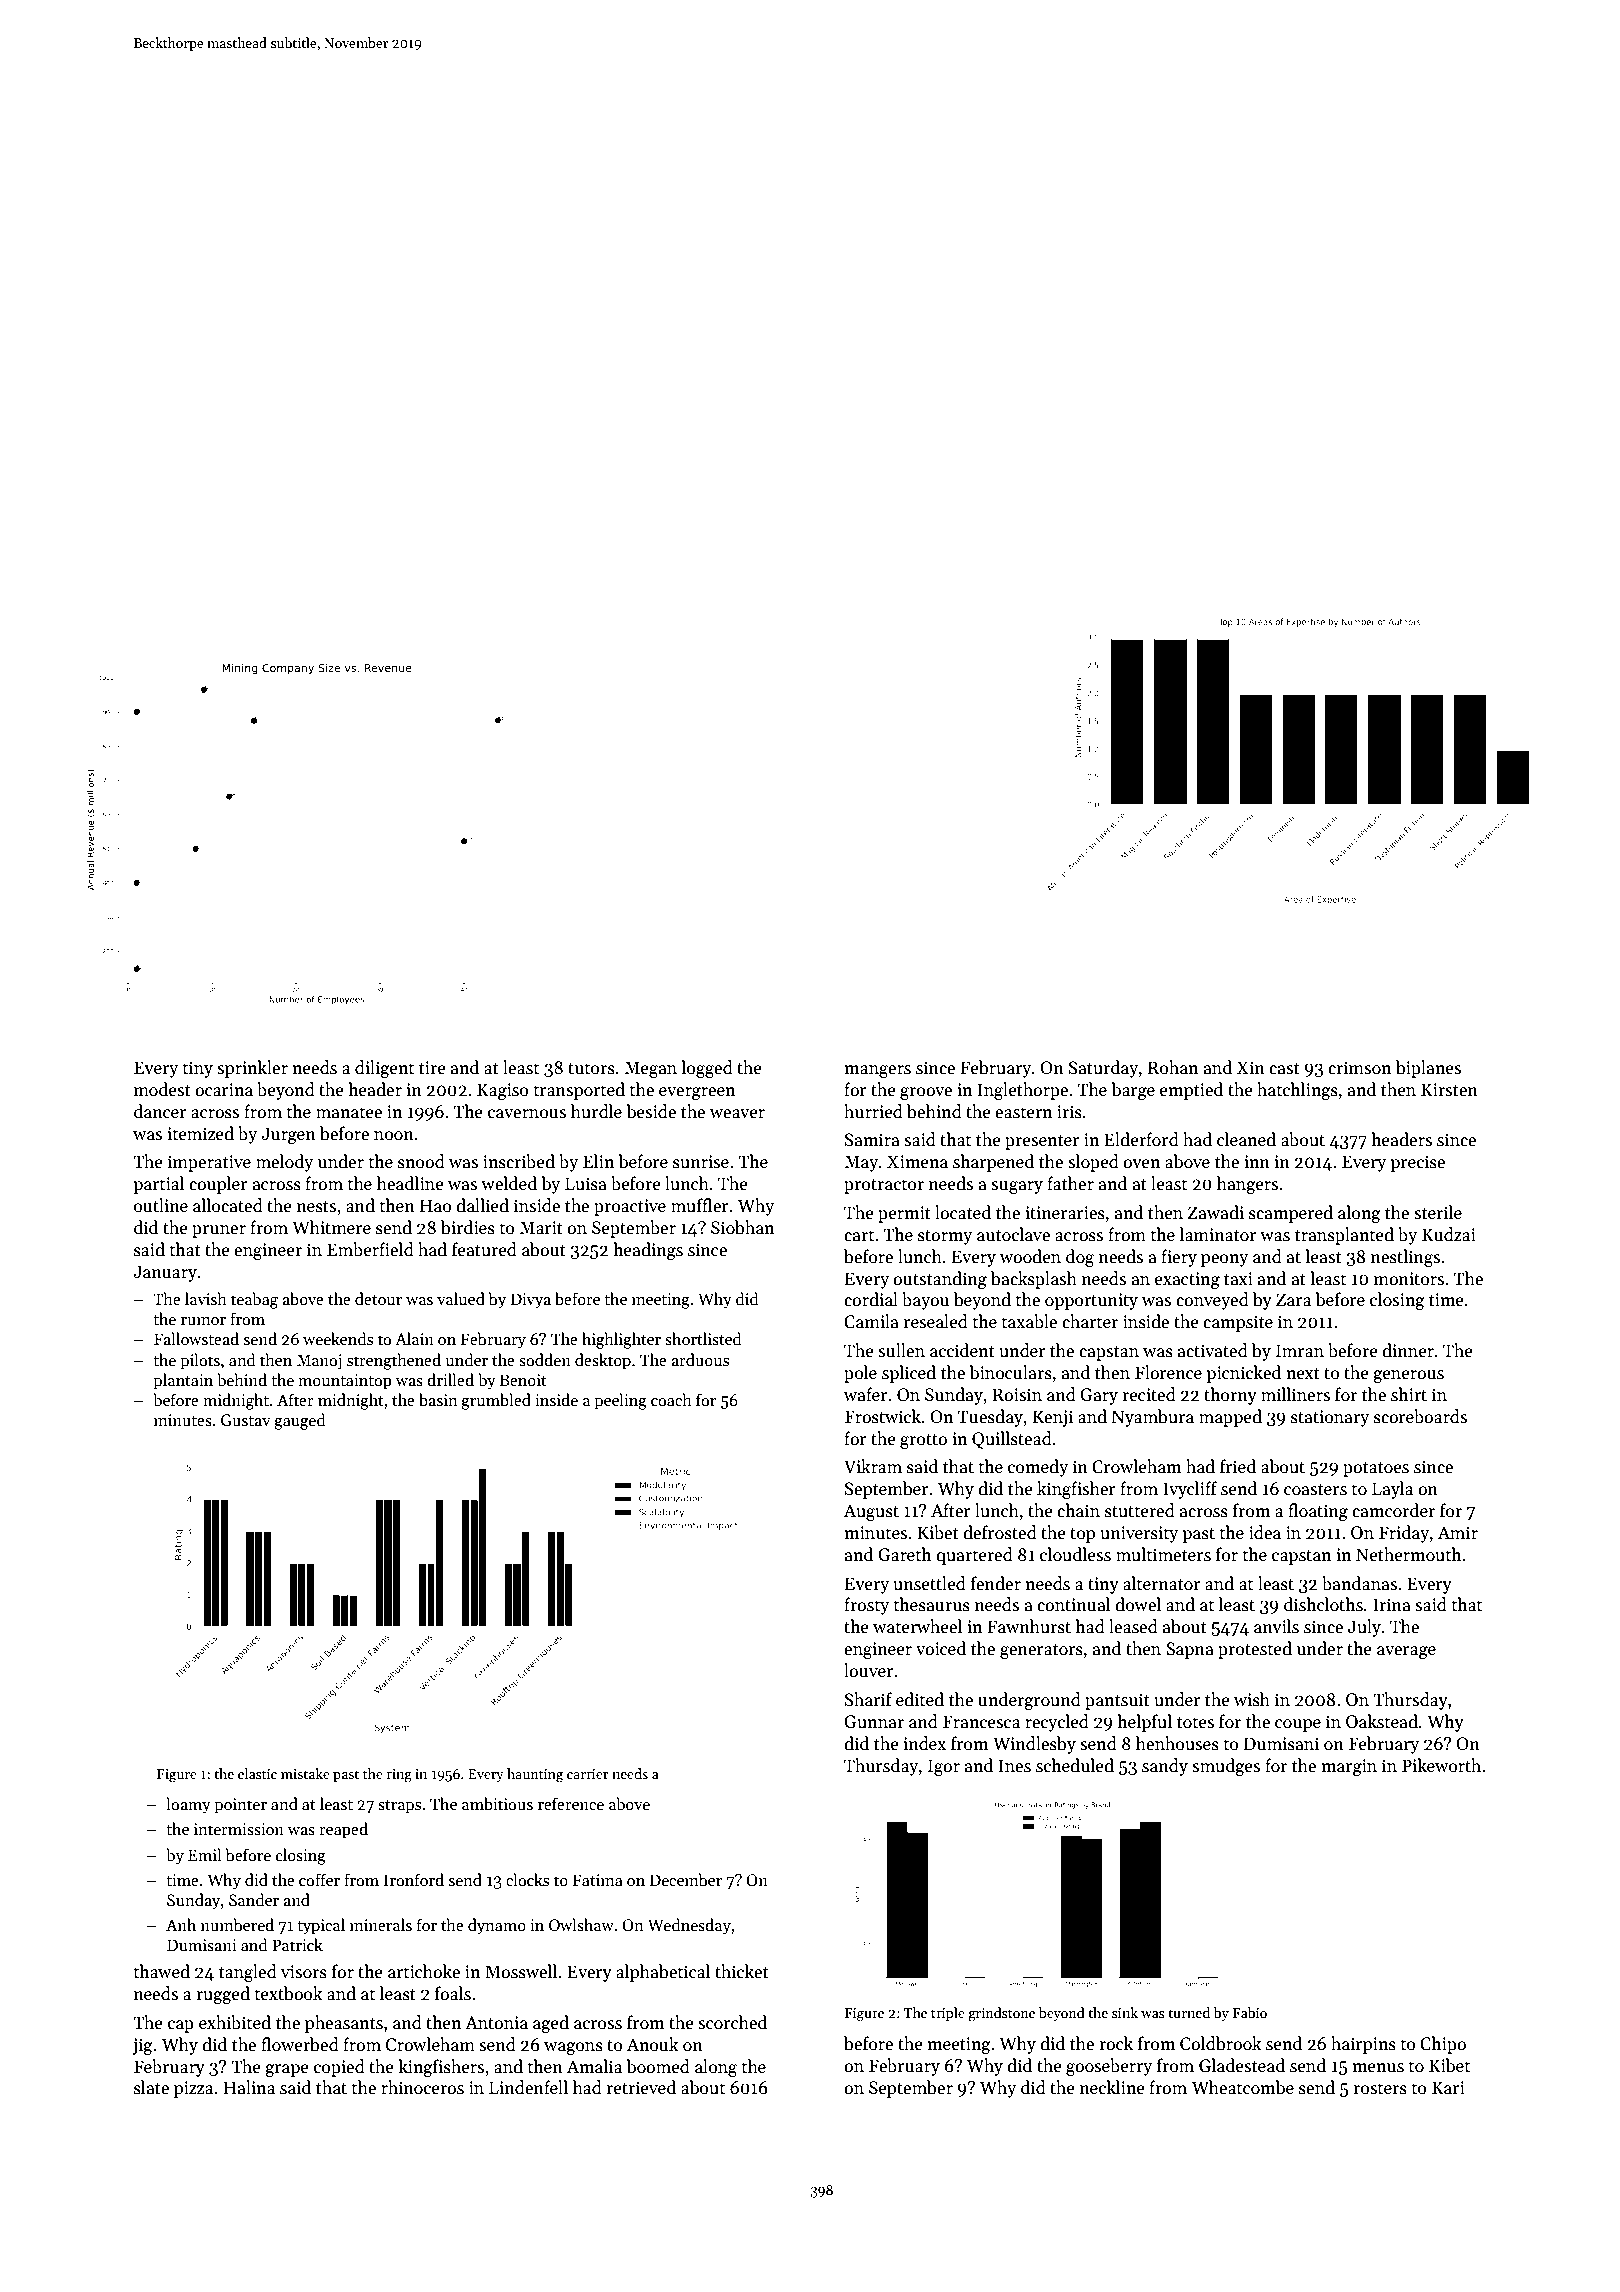  What do you see at coordinates (1112, 2087) in the screenshot?
I see `neckline` at bounding box center [1112, 2087].
